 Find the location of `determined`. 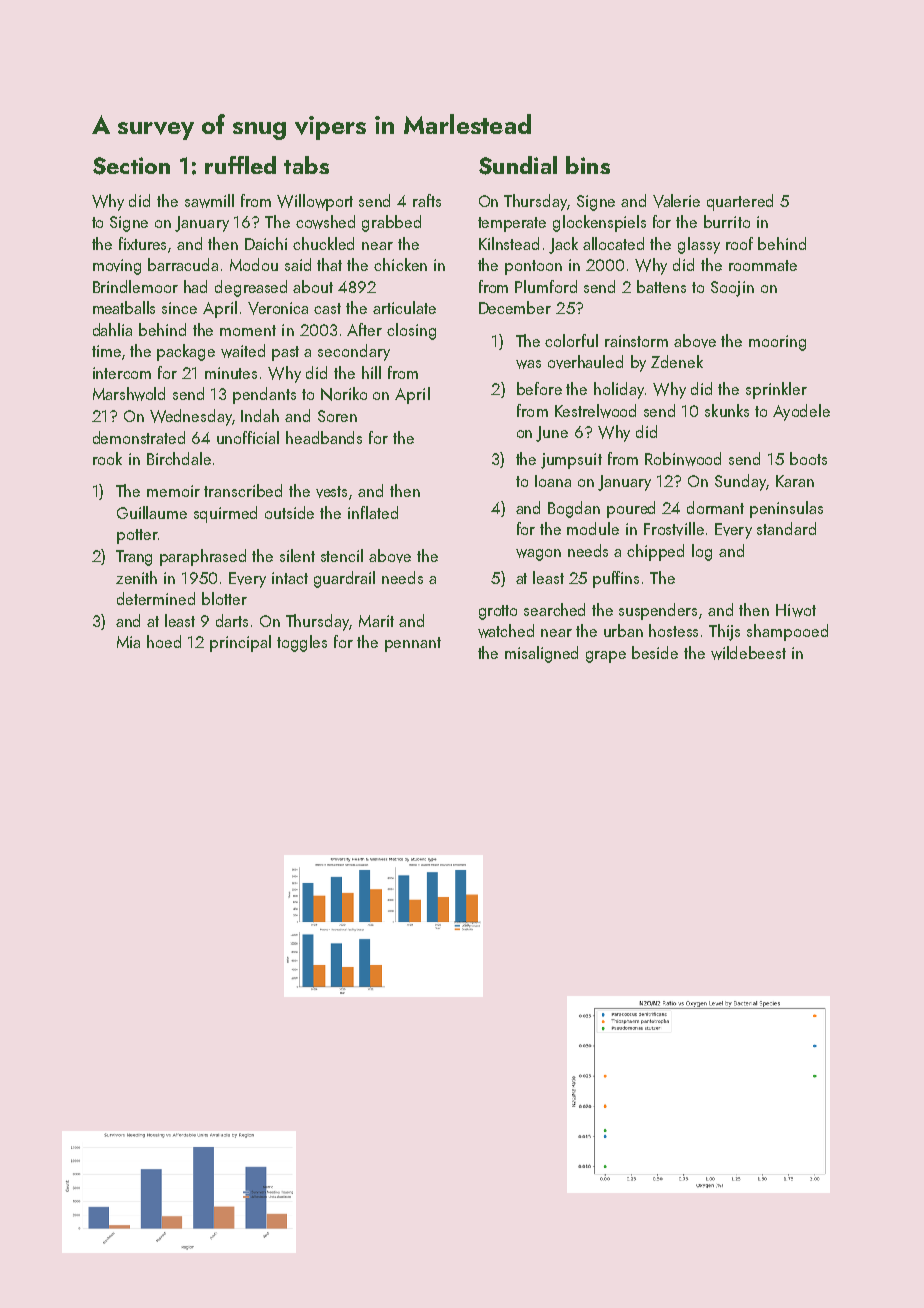

determined is located at coordinates (156, 598).
